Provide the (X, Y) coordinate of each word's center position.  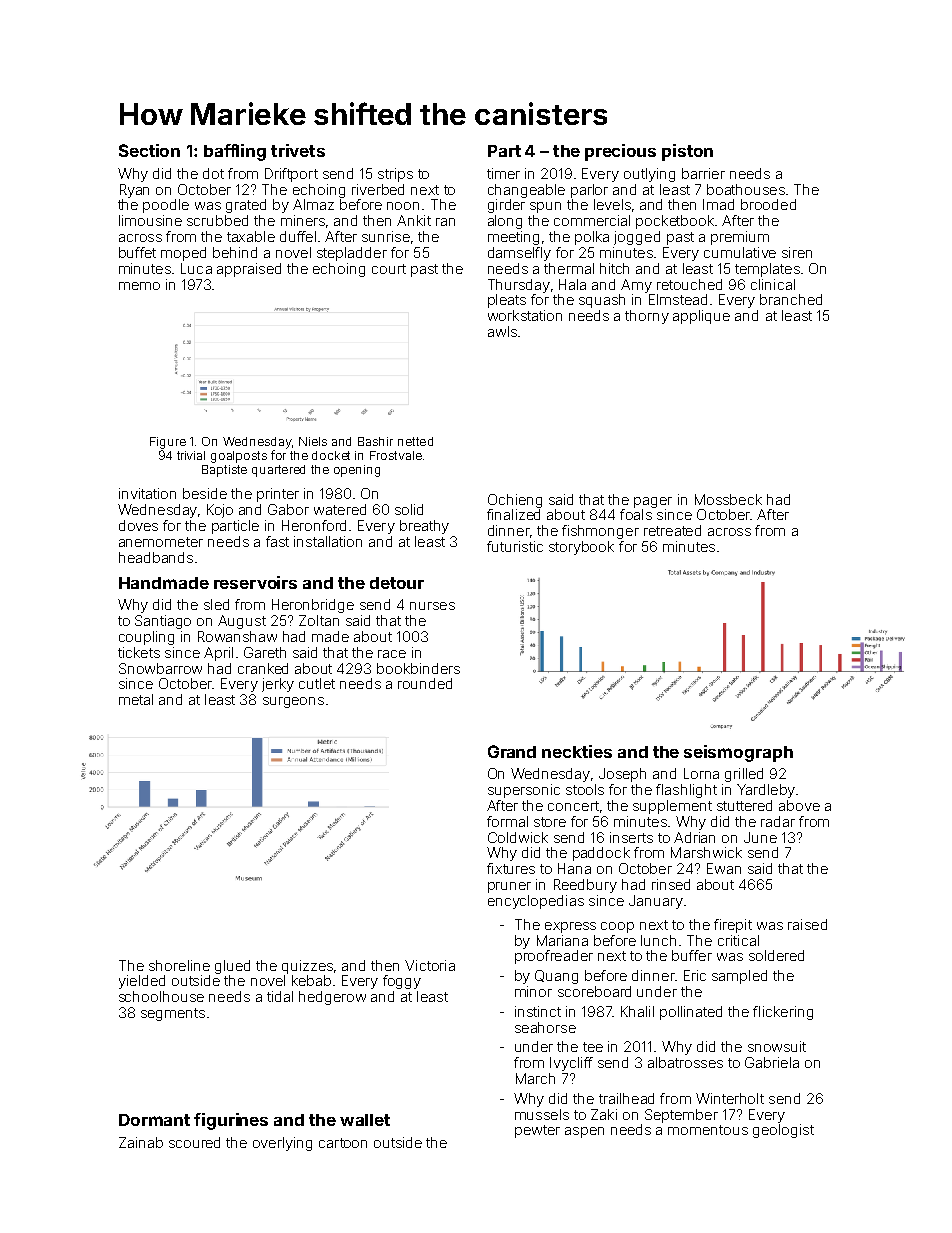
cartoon (343, 1143)
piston (687, 152)
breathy (424, 527)
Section (149, 150)
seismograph (738, 753)
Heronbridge (313, 606)
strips (395, 175)
